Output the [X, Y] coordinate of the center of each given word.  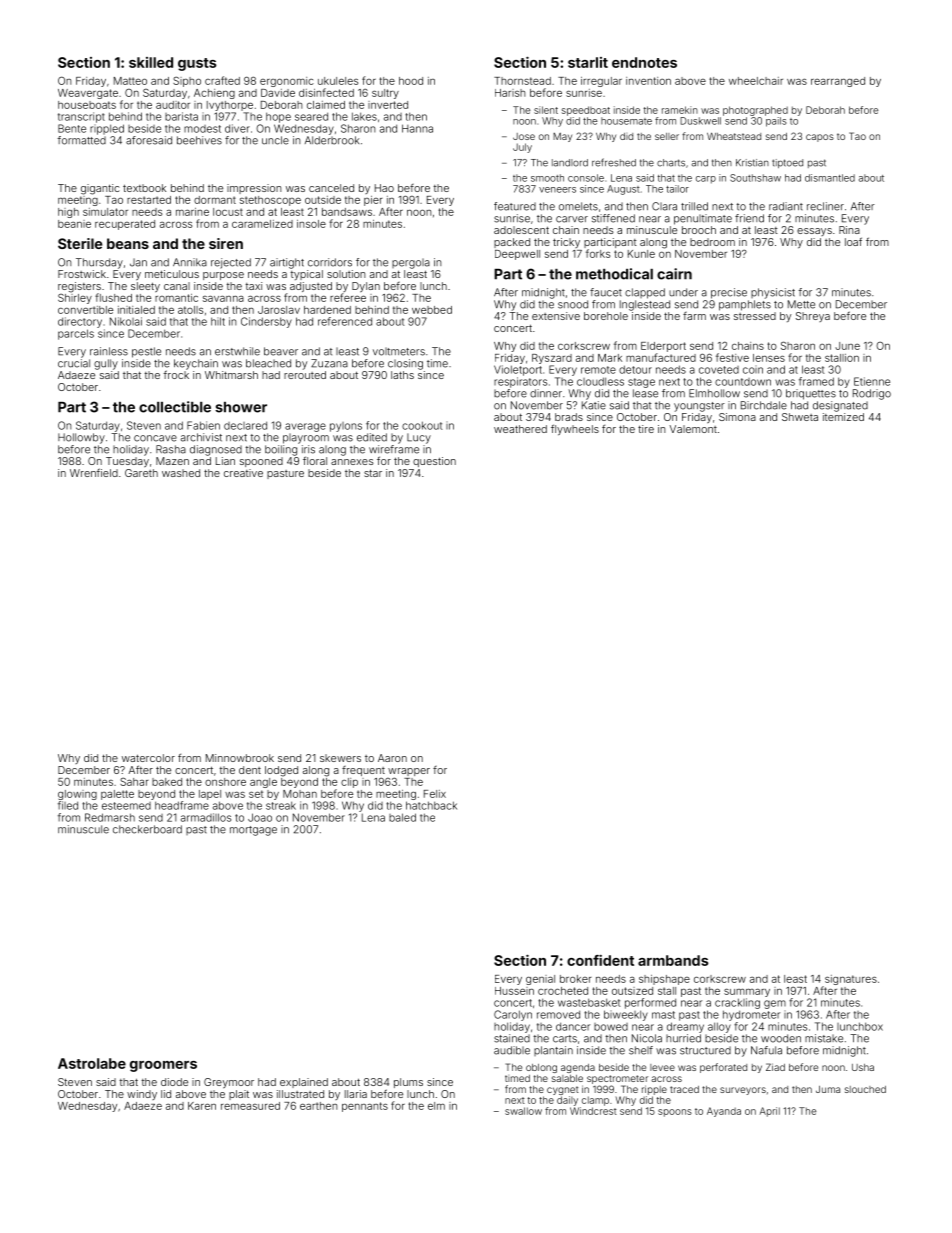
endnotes [644, 62]
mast [663, 1015]
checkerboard [147, 829]
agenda [578, 1068]
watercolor [148, 758]
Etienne [872, 381]
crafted [222, 80]
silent [546, 110]
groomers [163, 1066]
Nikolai [126, 321]
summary [747, 992]
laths [402, 375]
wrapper [409, 772]
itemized [843, 417]
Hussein [514, 991]
